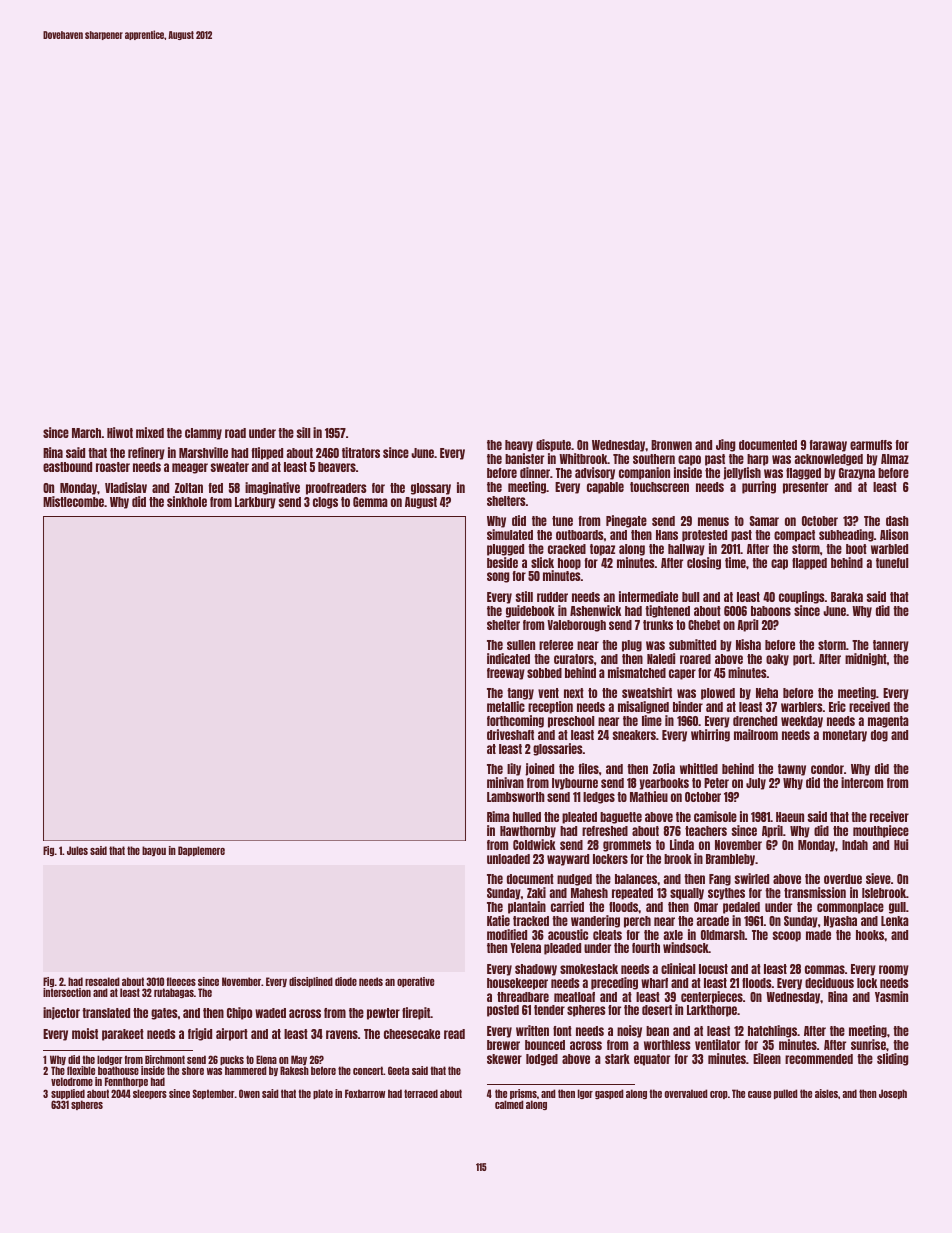 The width and height of the screenshot is (952, 1233). I want to click on frigid, so click(200, 1034).
